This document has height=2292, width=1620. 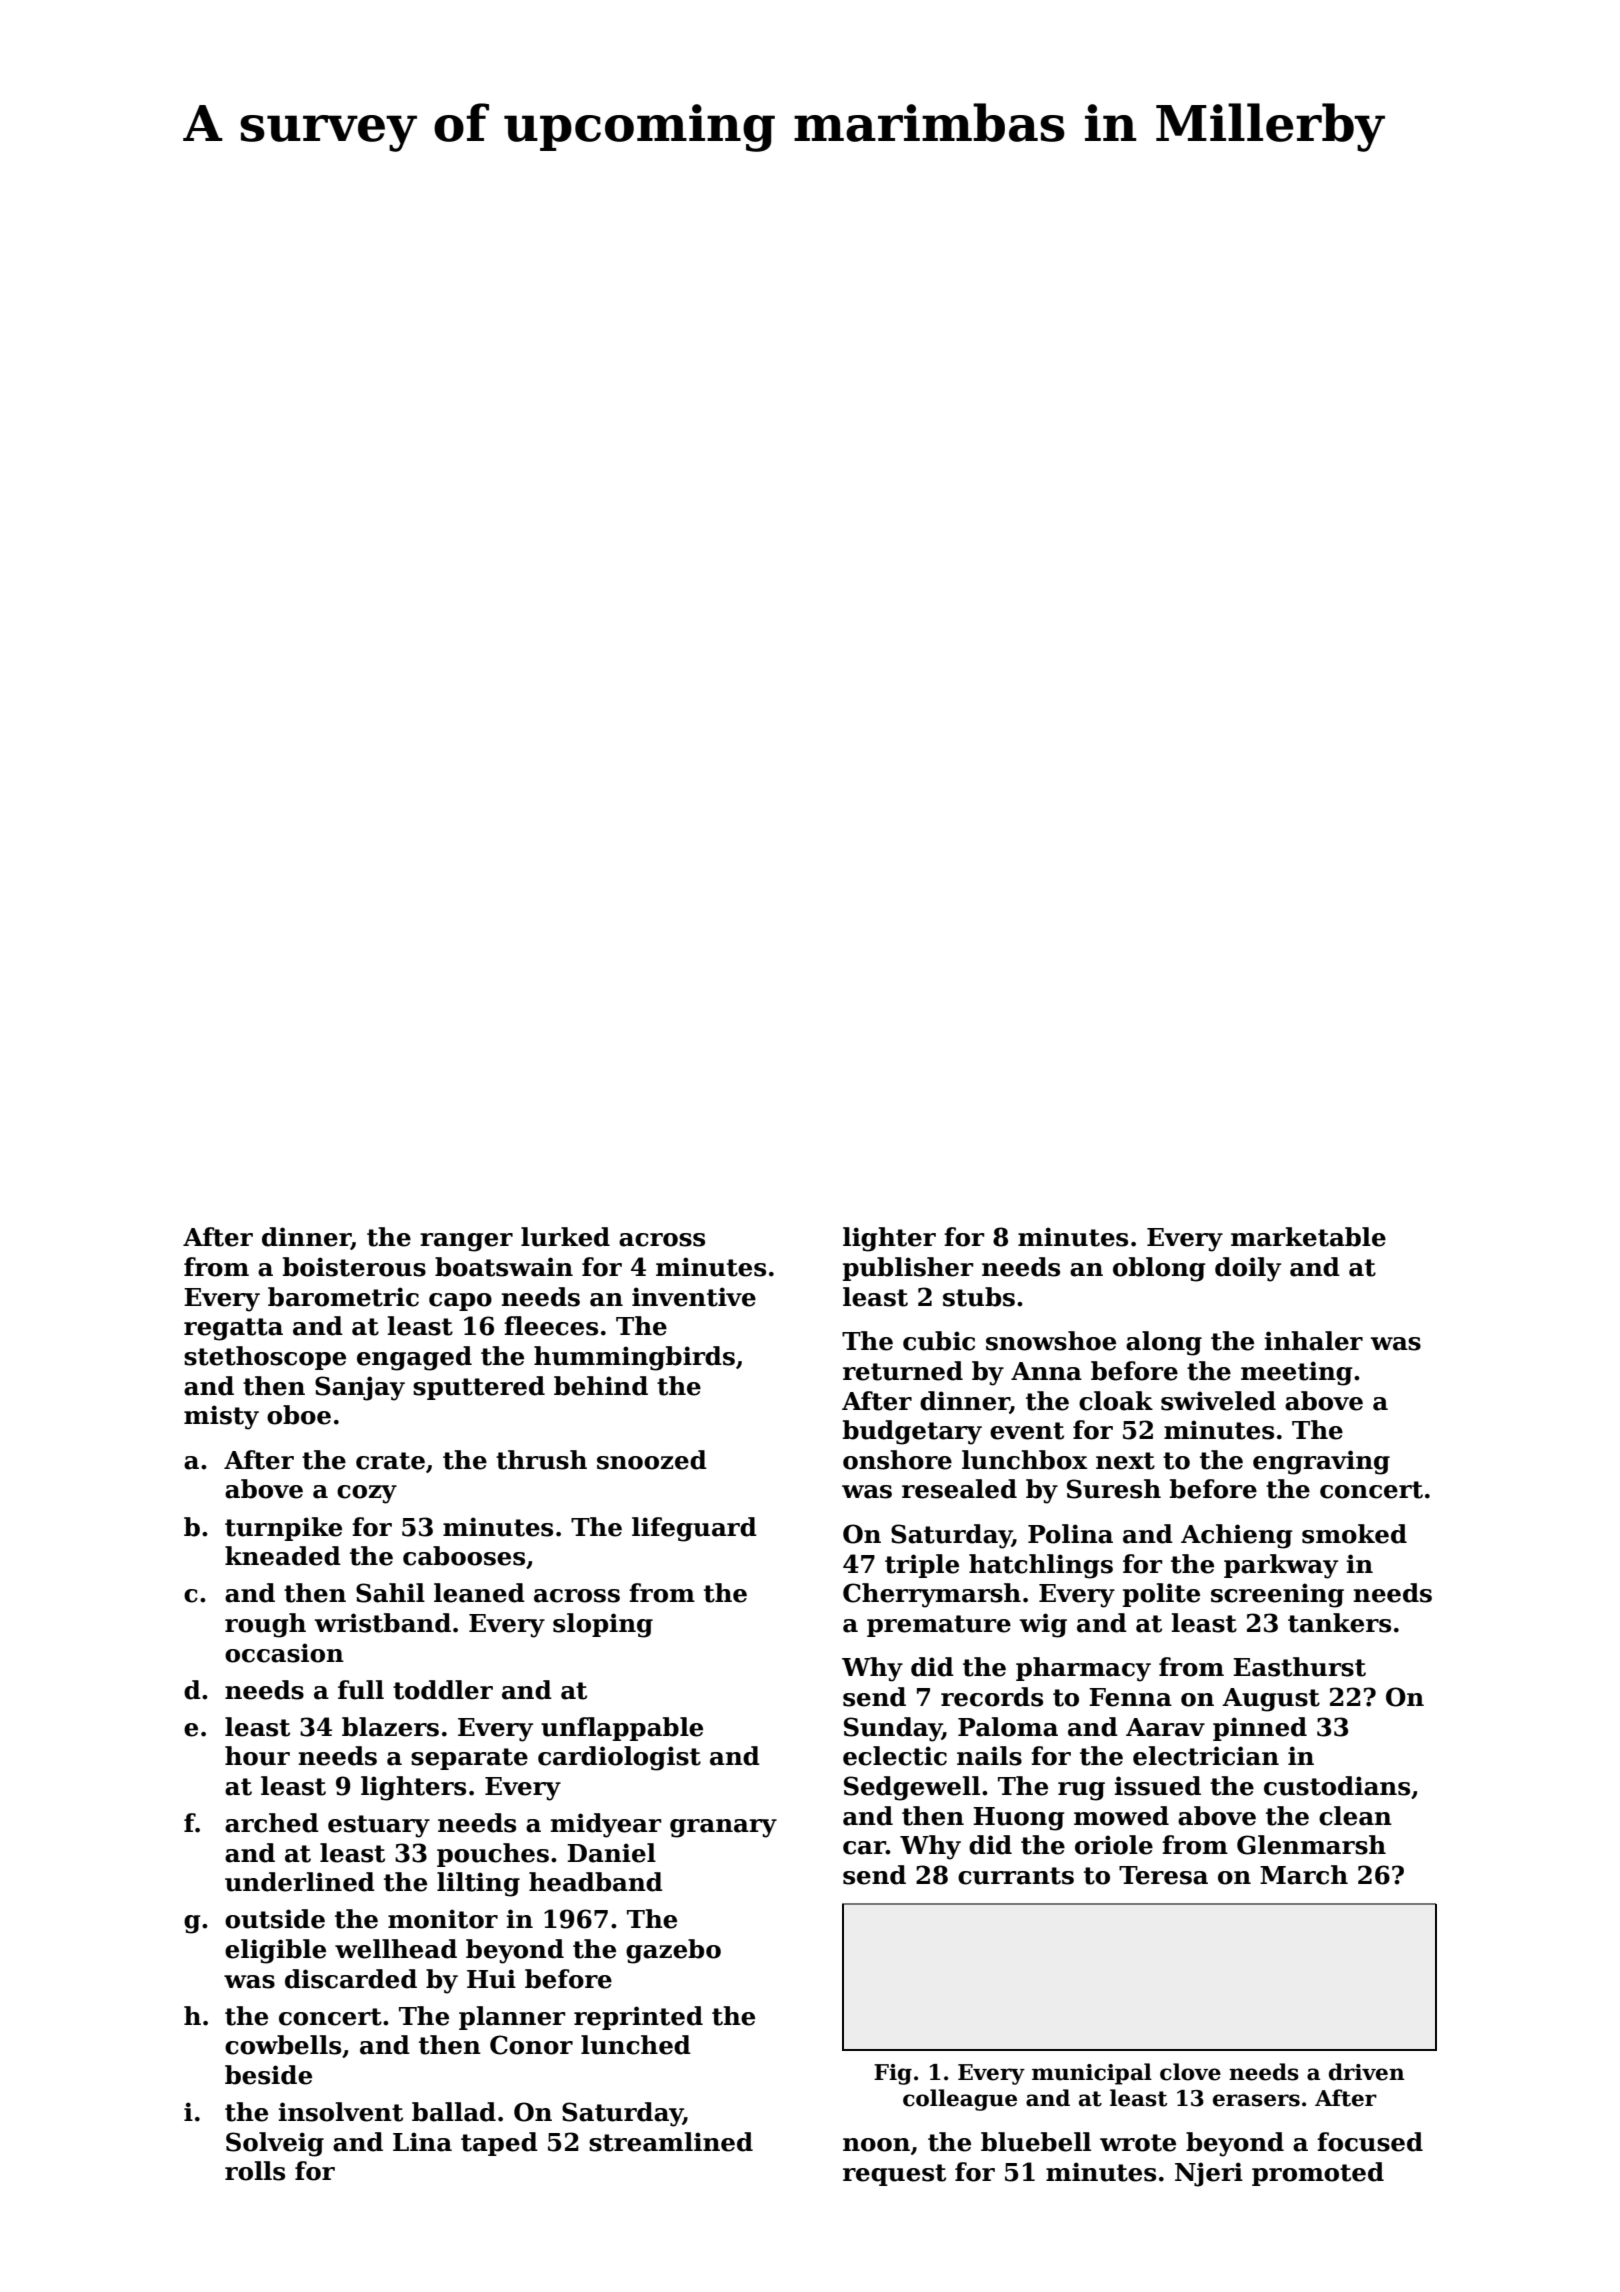 What do you see at coordinates (1218, 1401) in the document?
I see `swiveled` at bounding box center [1218, 1401].
